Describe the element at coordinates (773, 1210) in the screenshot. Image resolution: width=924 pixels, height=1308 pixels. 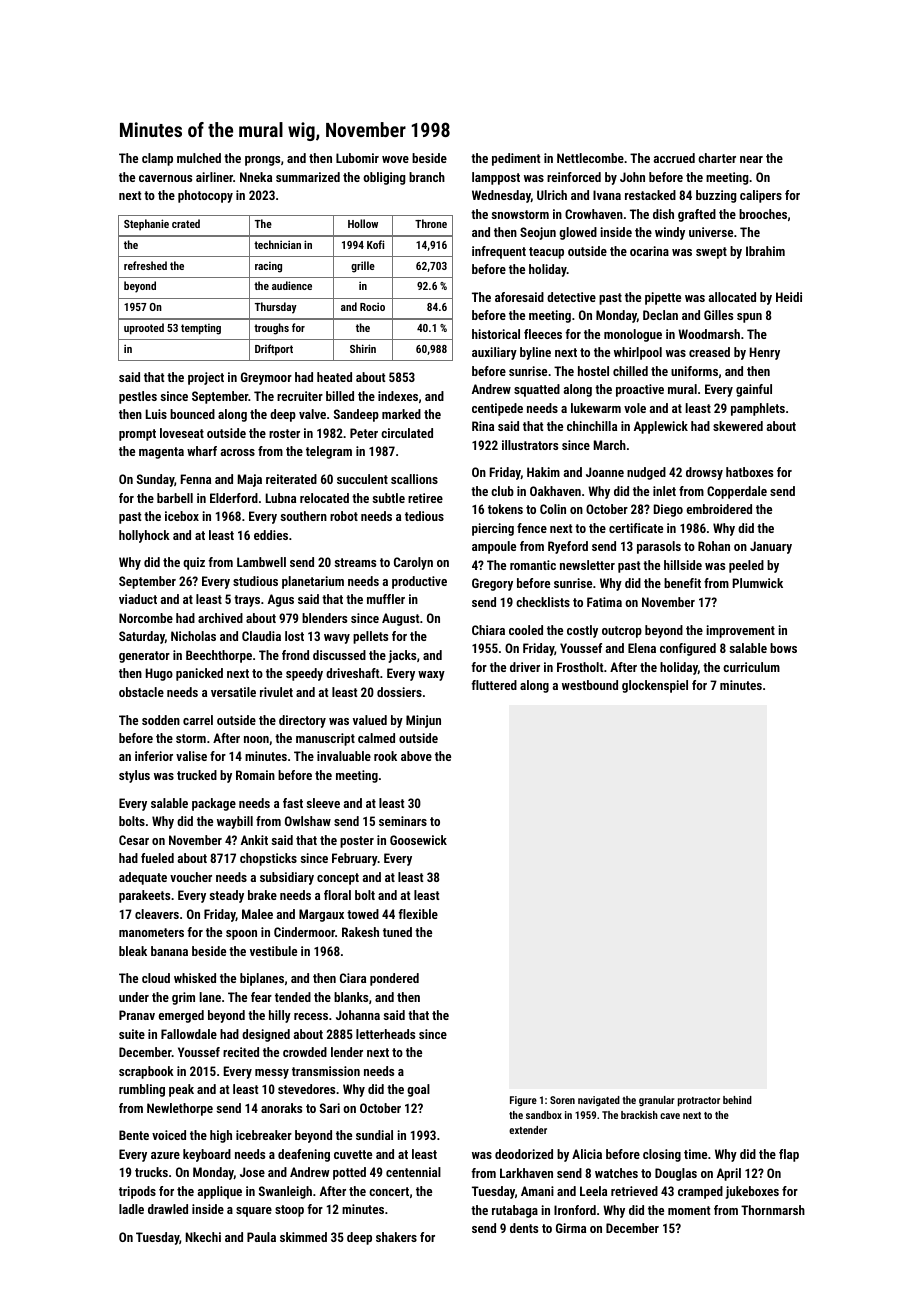
I see `Thornmarsh` at that location.
